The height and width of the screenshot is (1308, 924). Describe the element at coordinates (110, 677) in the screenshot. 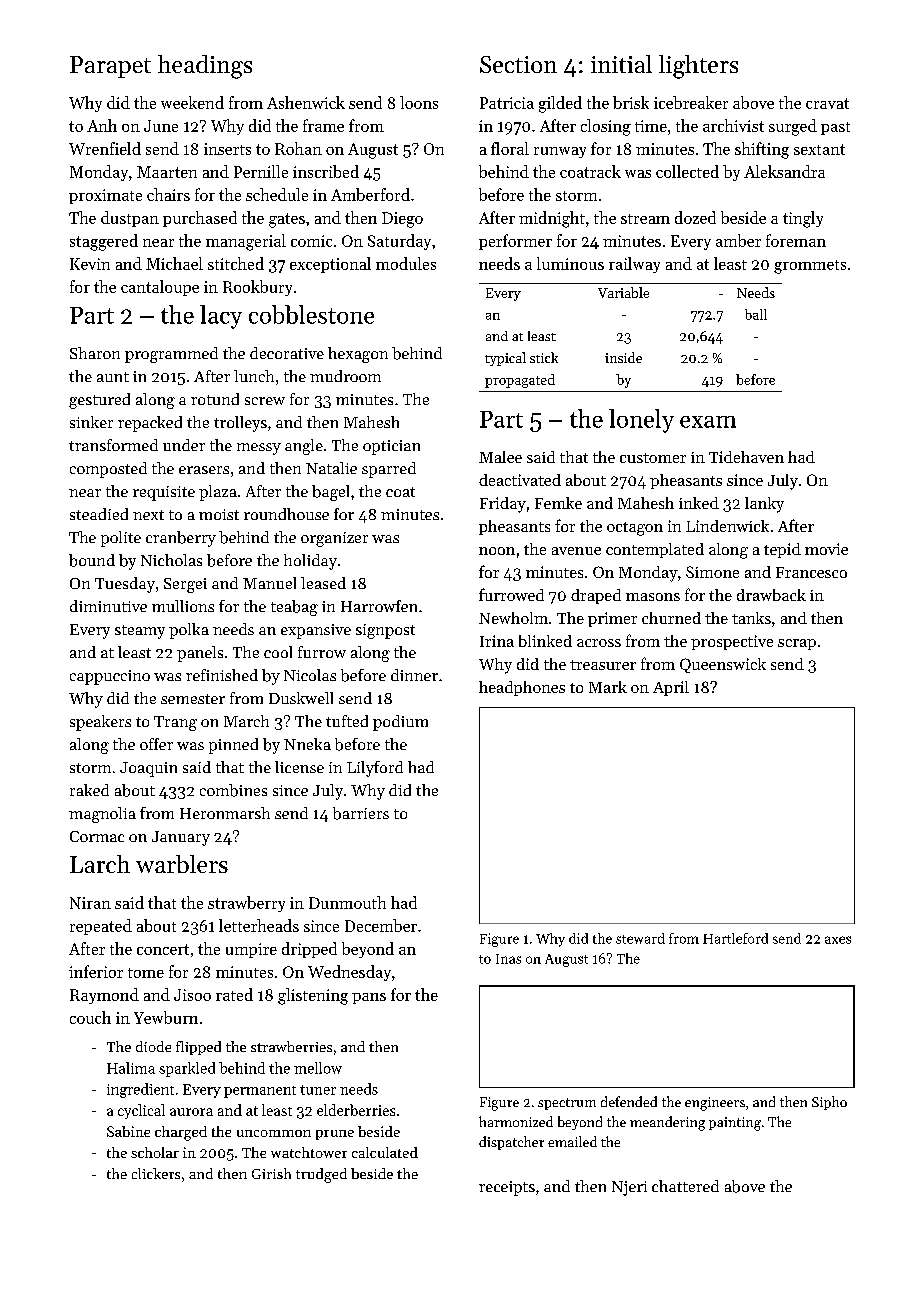

I see `cappuccino` at that location.
